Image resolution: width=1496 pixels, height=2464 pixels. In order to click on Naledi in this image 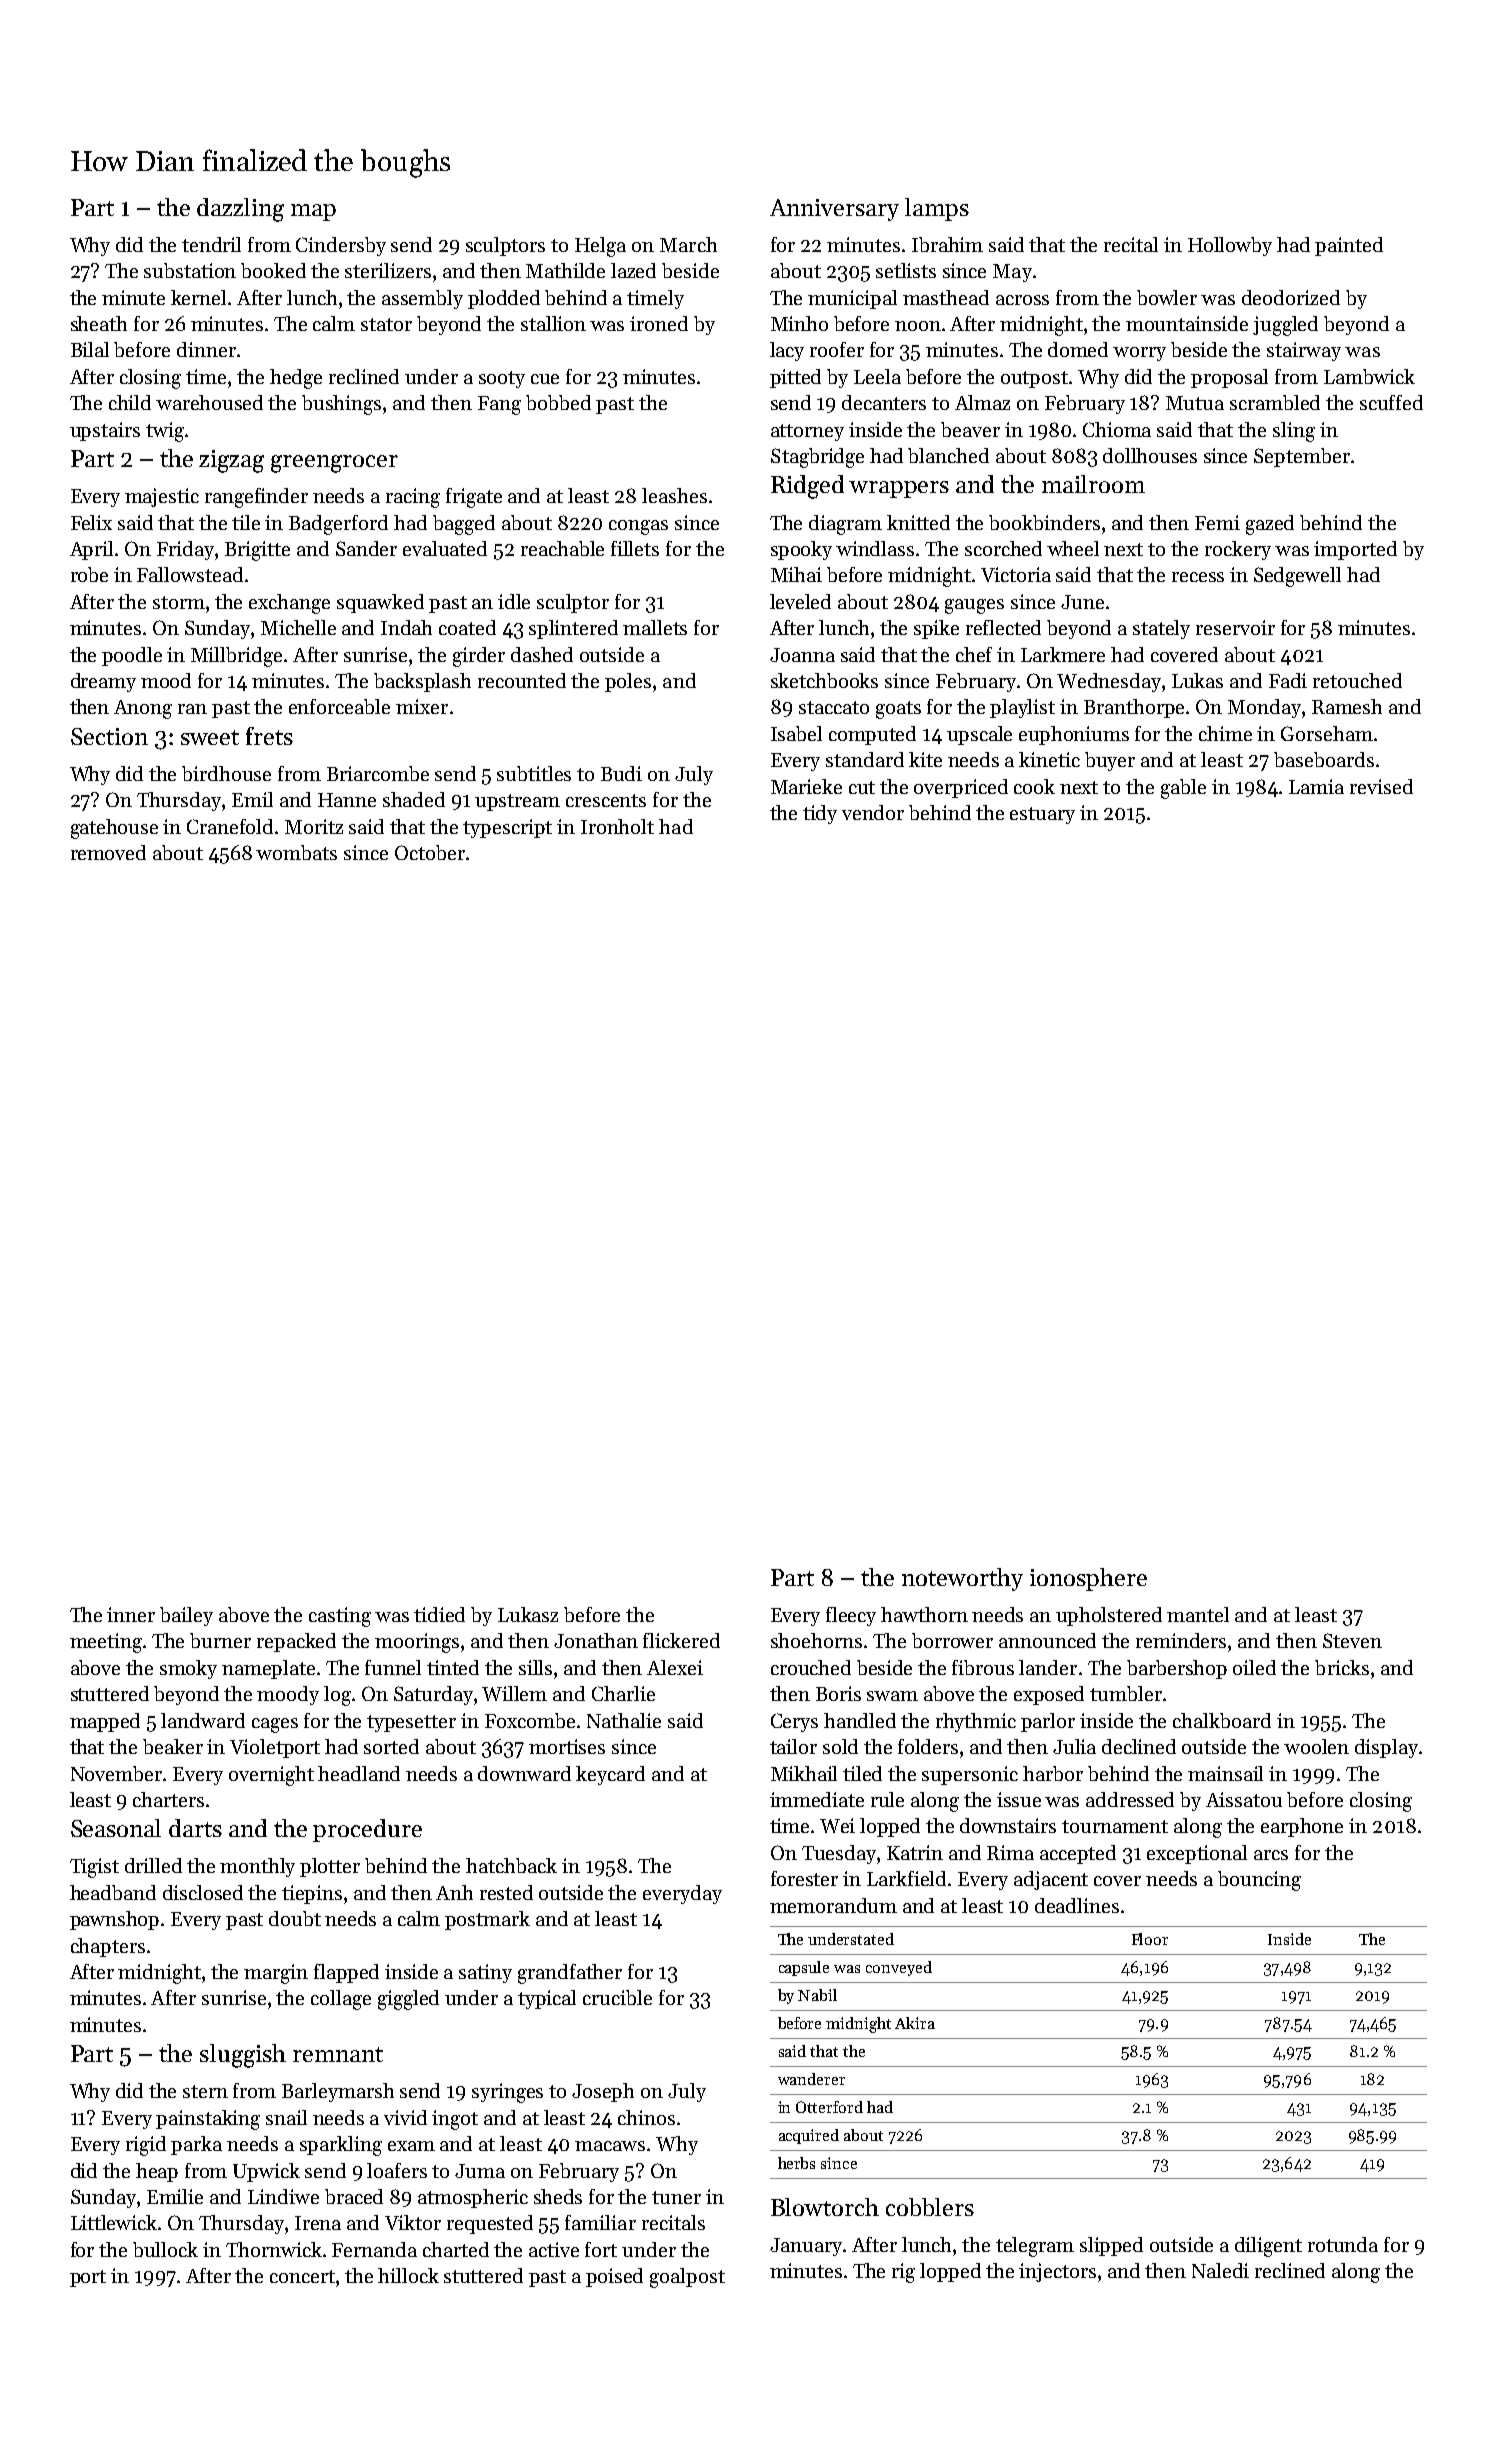, I will do `click(1220, 2270)`.
